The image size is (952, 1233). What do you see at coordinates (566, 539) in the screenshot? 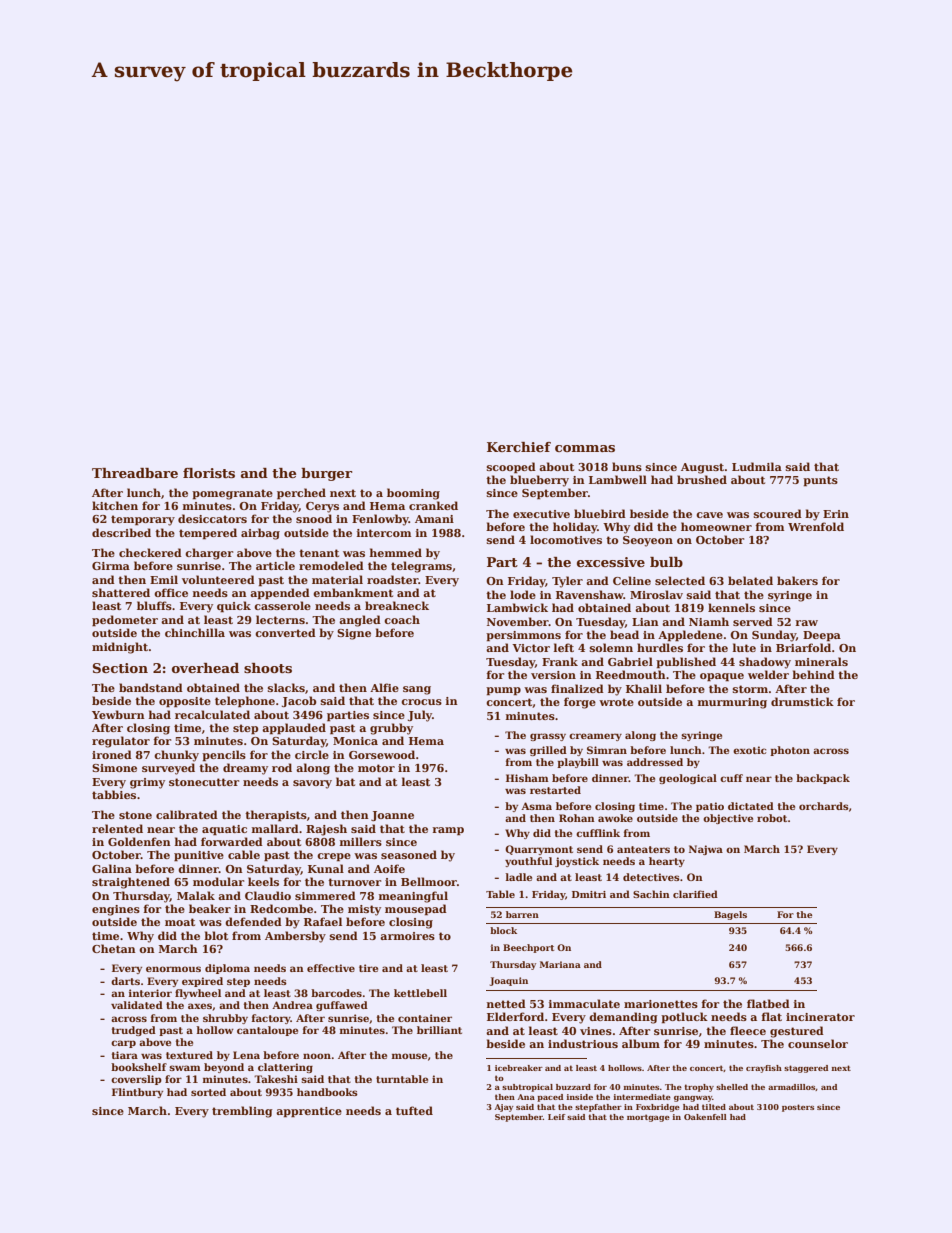
I see `locomotives` at bounding box center [566, 539].
